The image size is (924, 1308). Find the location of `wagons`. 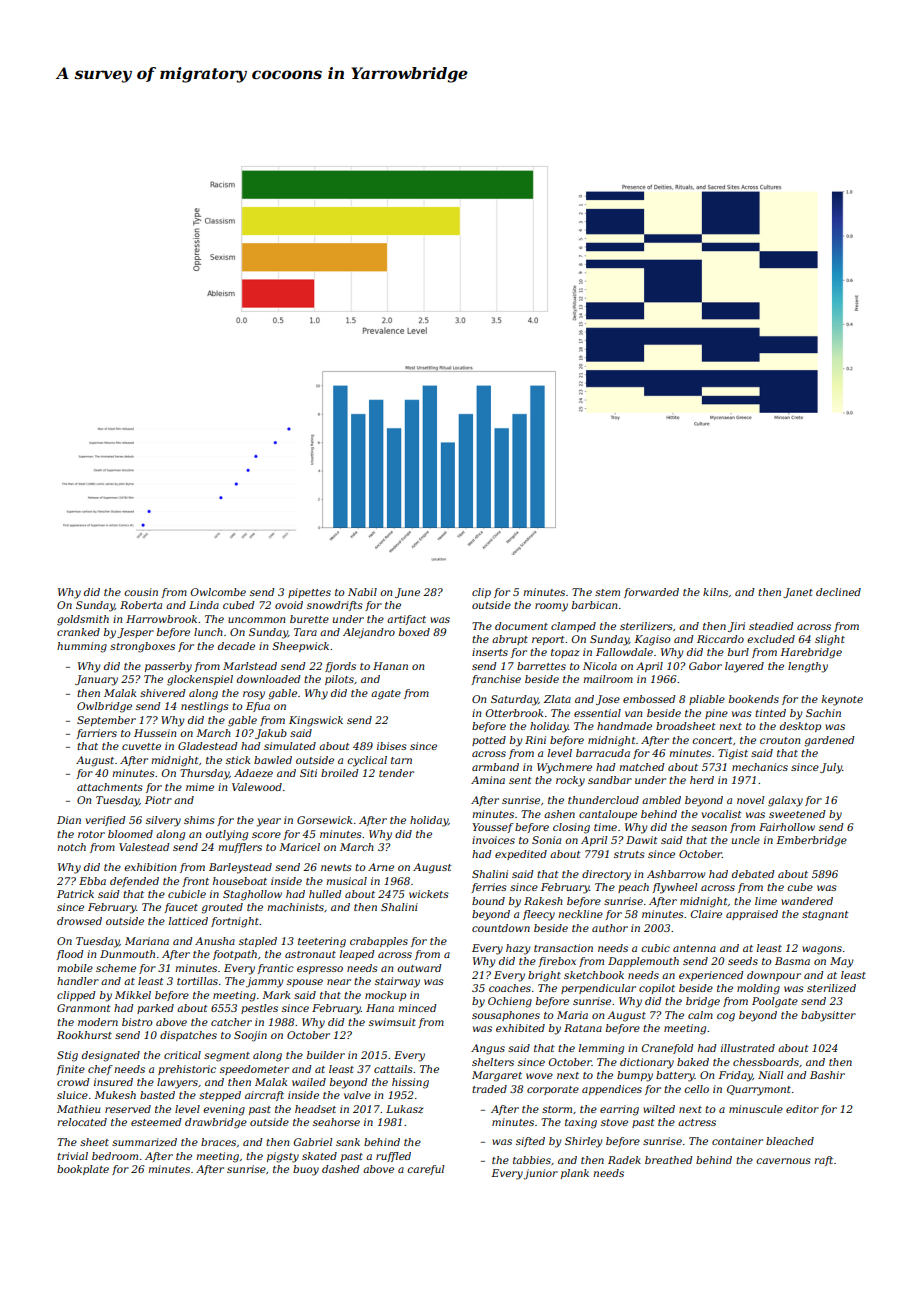

wagons is located at coordinates (822, 950).
